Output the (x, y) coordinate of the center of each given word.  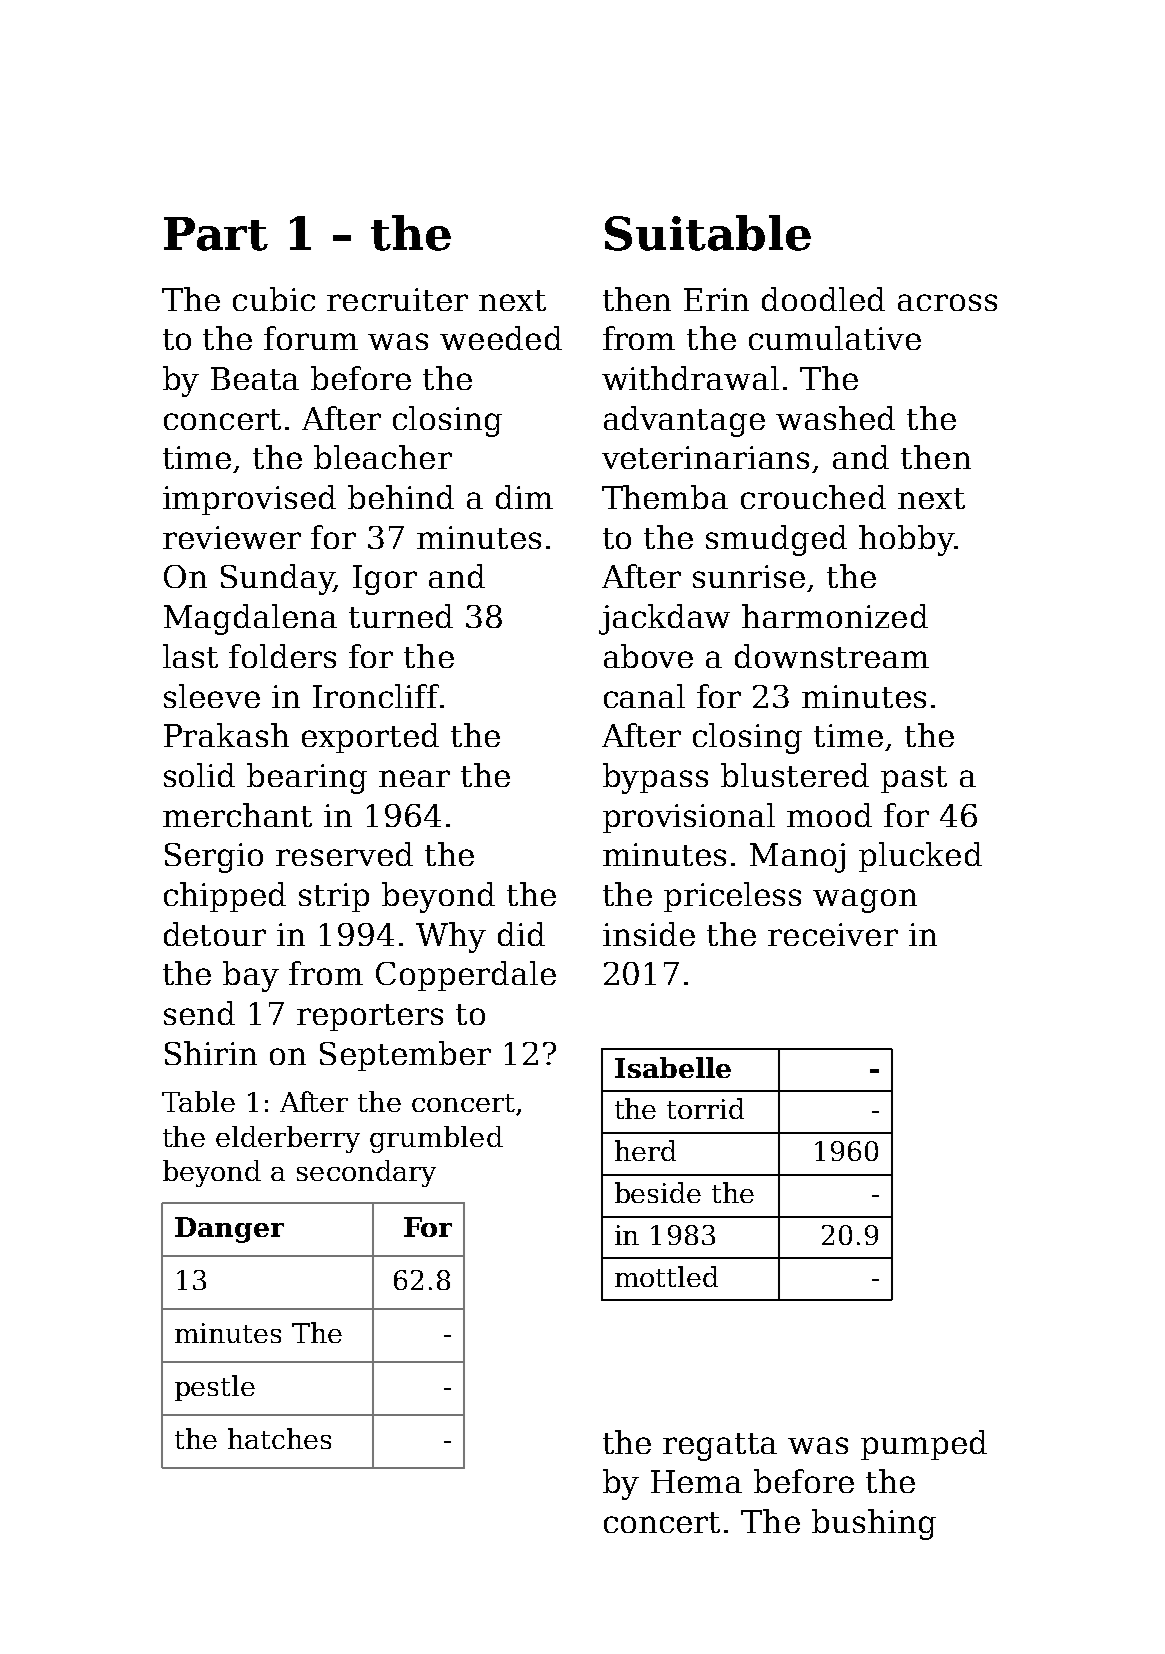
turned (401, 616)
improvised (249, 500)
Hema (696, 1481)
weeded (501, 338)
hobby (906, 540)
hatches (279, 1438)
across (947, 302)
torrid (705, 1108)
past (914, 779)
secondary (366, 1173)
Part (216, 234)
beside (658, 1192)
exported (370, 738)
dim (524, 497)
